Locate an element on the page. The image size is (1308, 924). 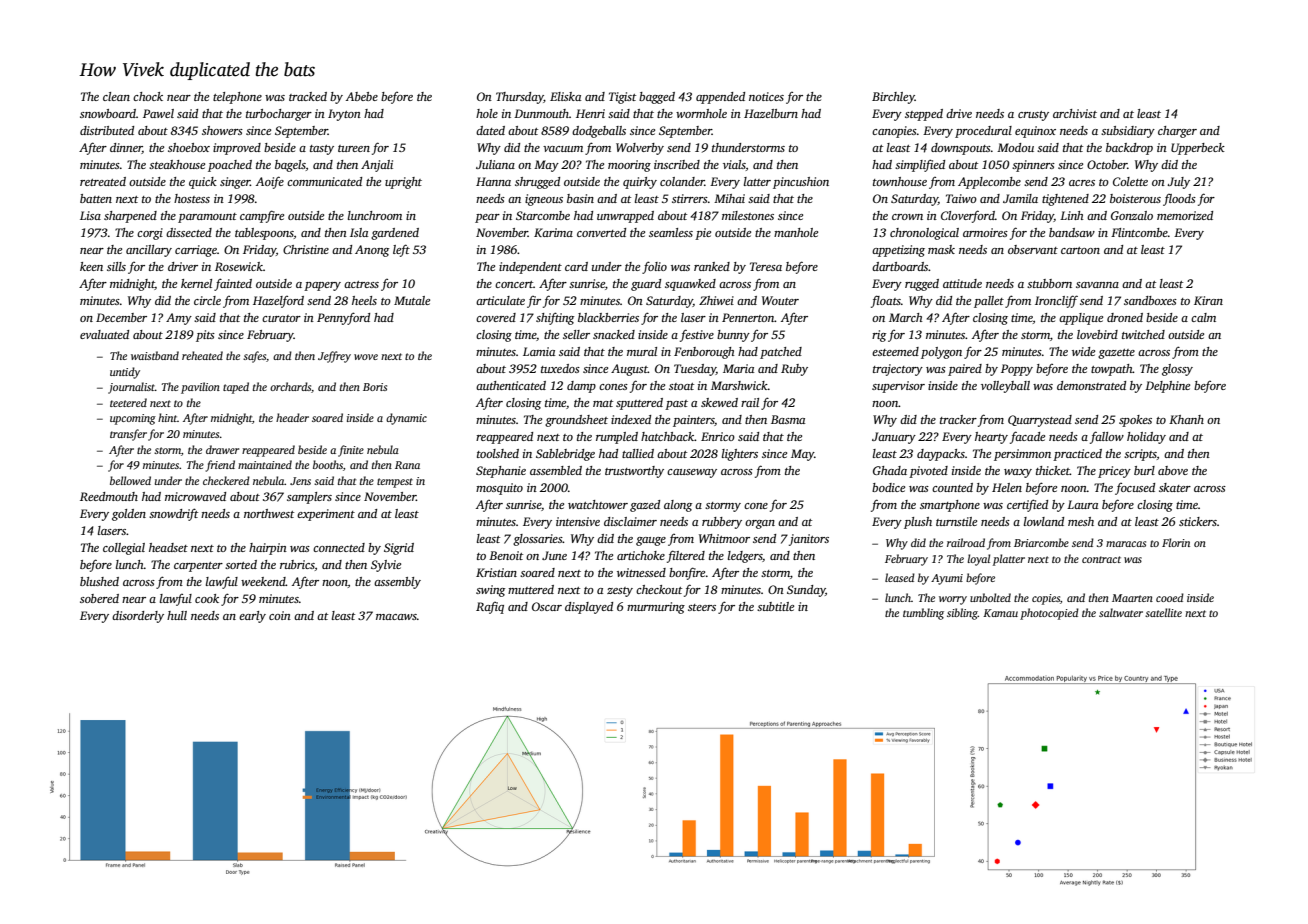
Juliana is located at coordinates (495, 164).
